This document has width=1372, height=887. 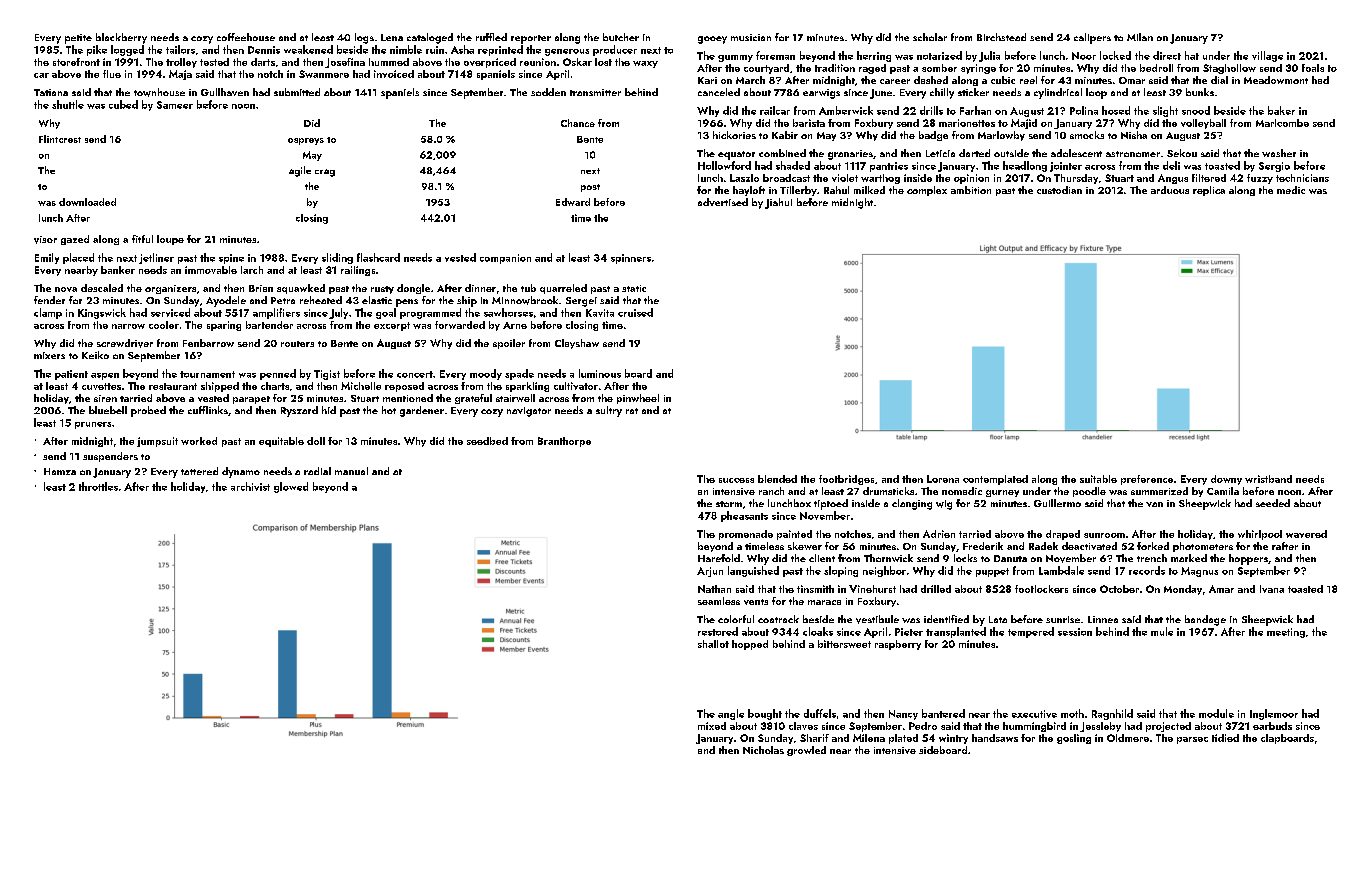 I want to click on mixed, so click(x=712, y=726).
